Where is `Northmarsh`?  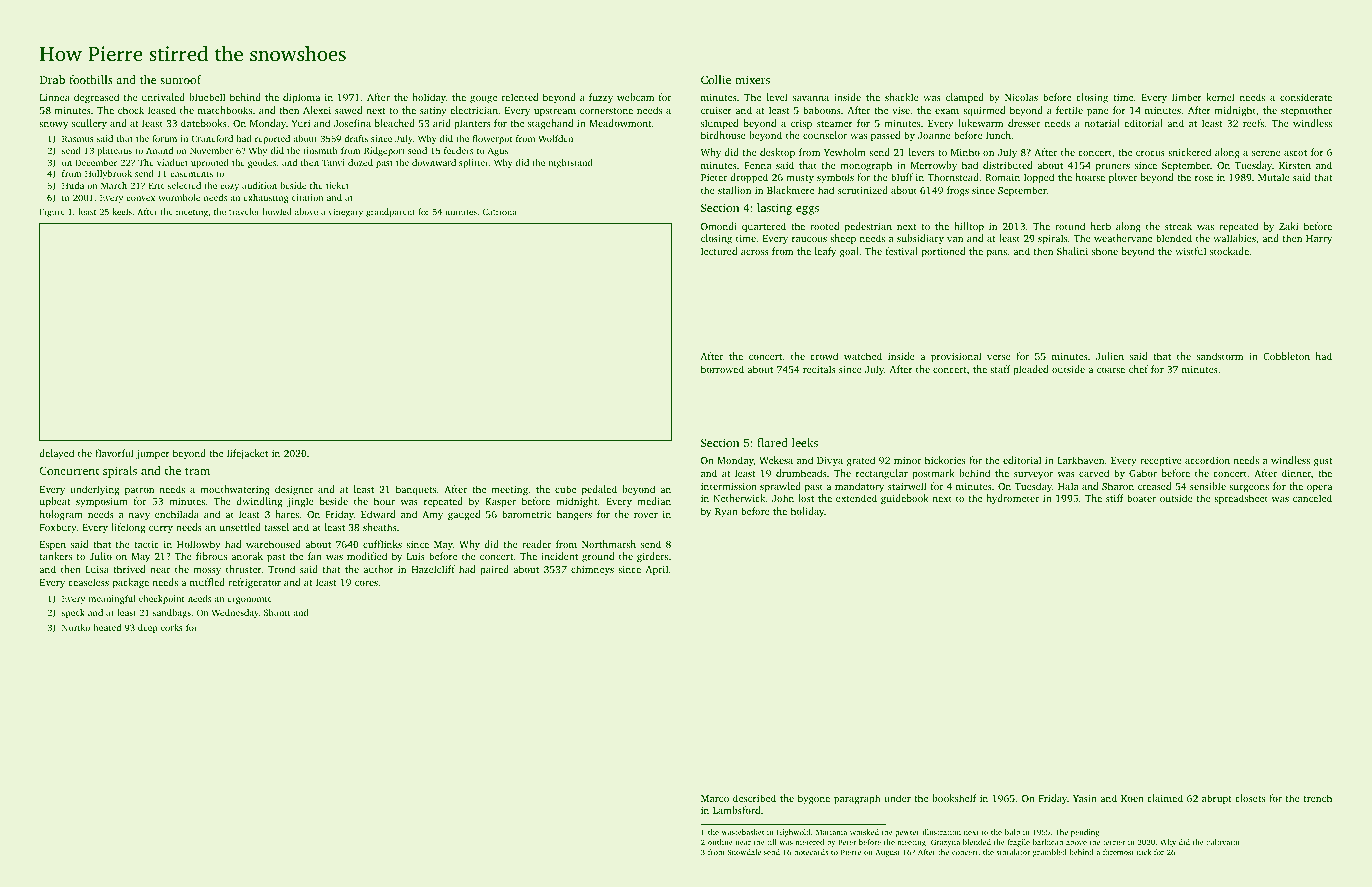
Northmarsh is located at coordinates (609, 544).
